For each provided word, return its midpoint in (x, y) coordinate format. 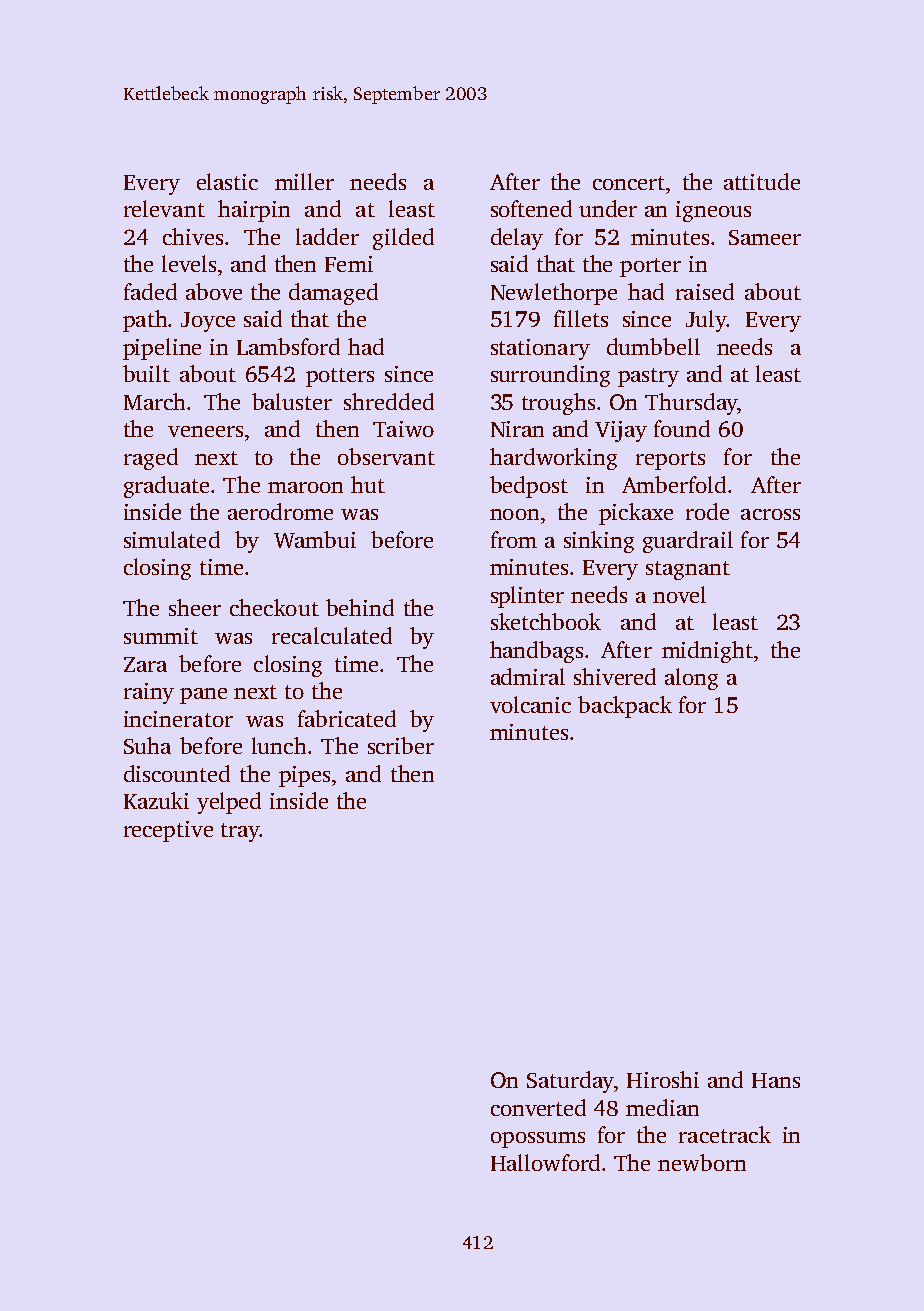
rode (707, 511)
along (691, 679)
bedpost (529, 487)
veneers (205, 431)
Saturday (570, 1082)
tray (240, 832)
